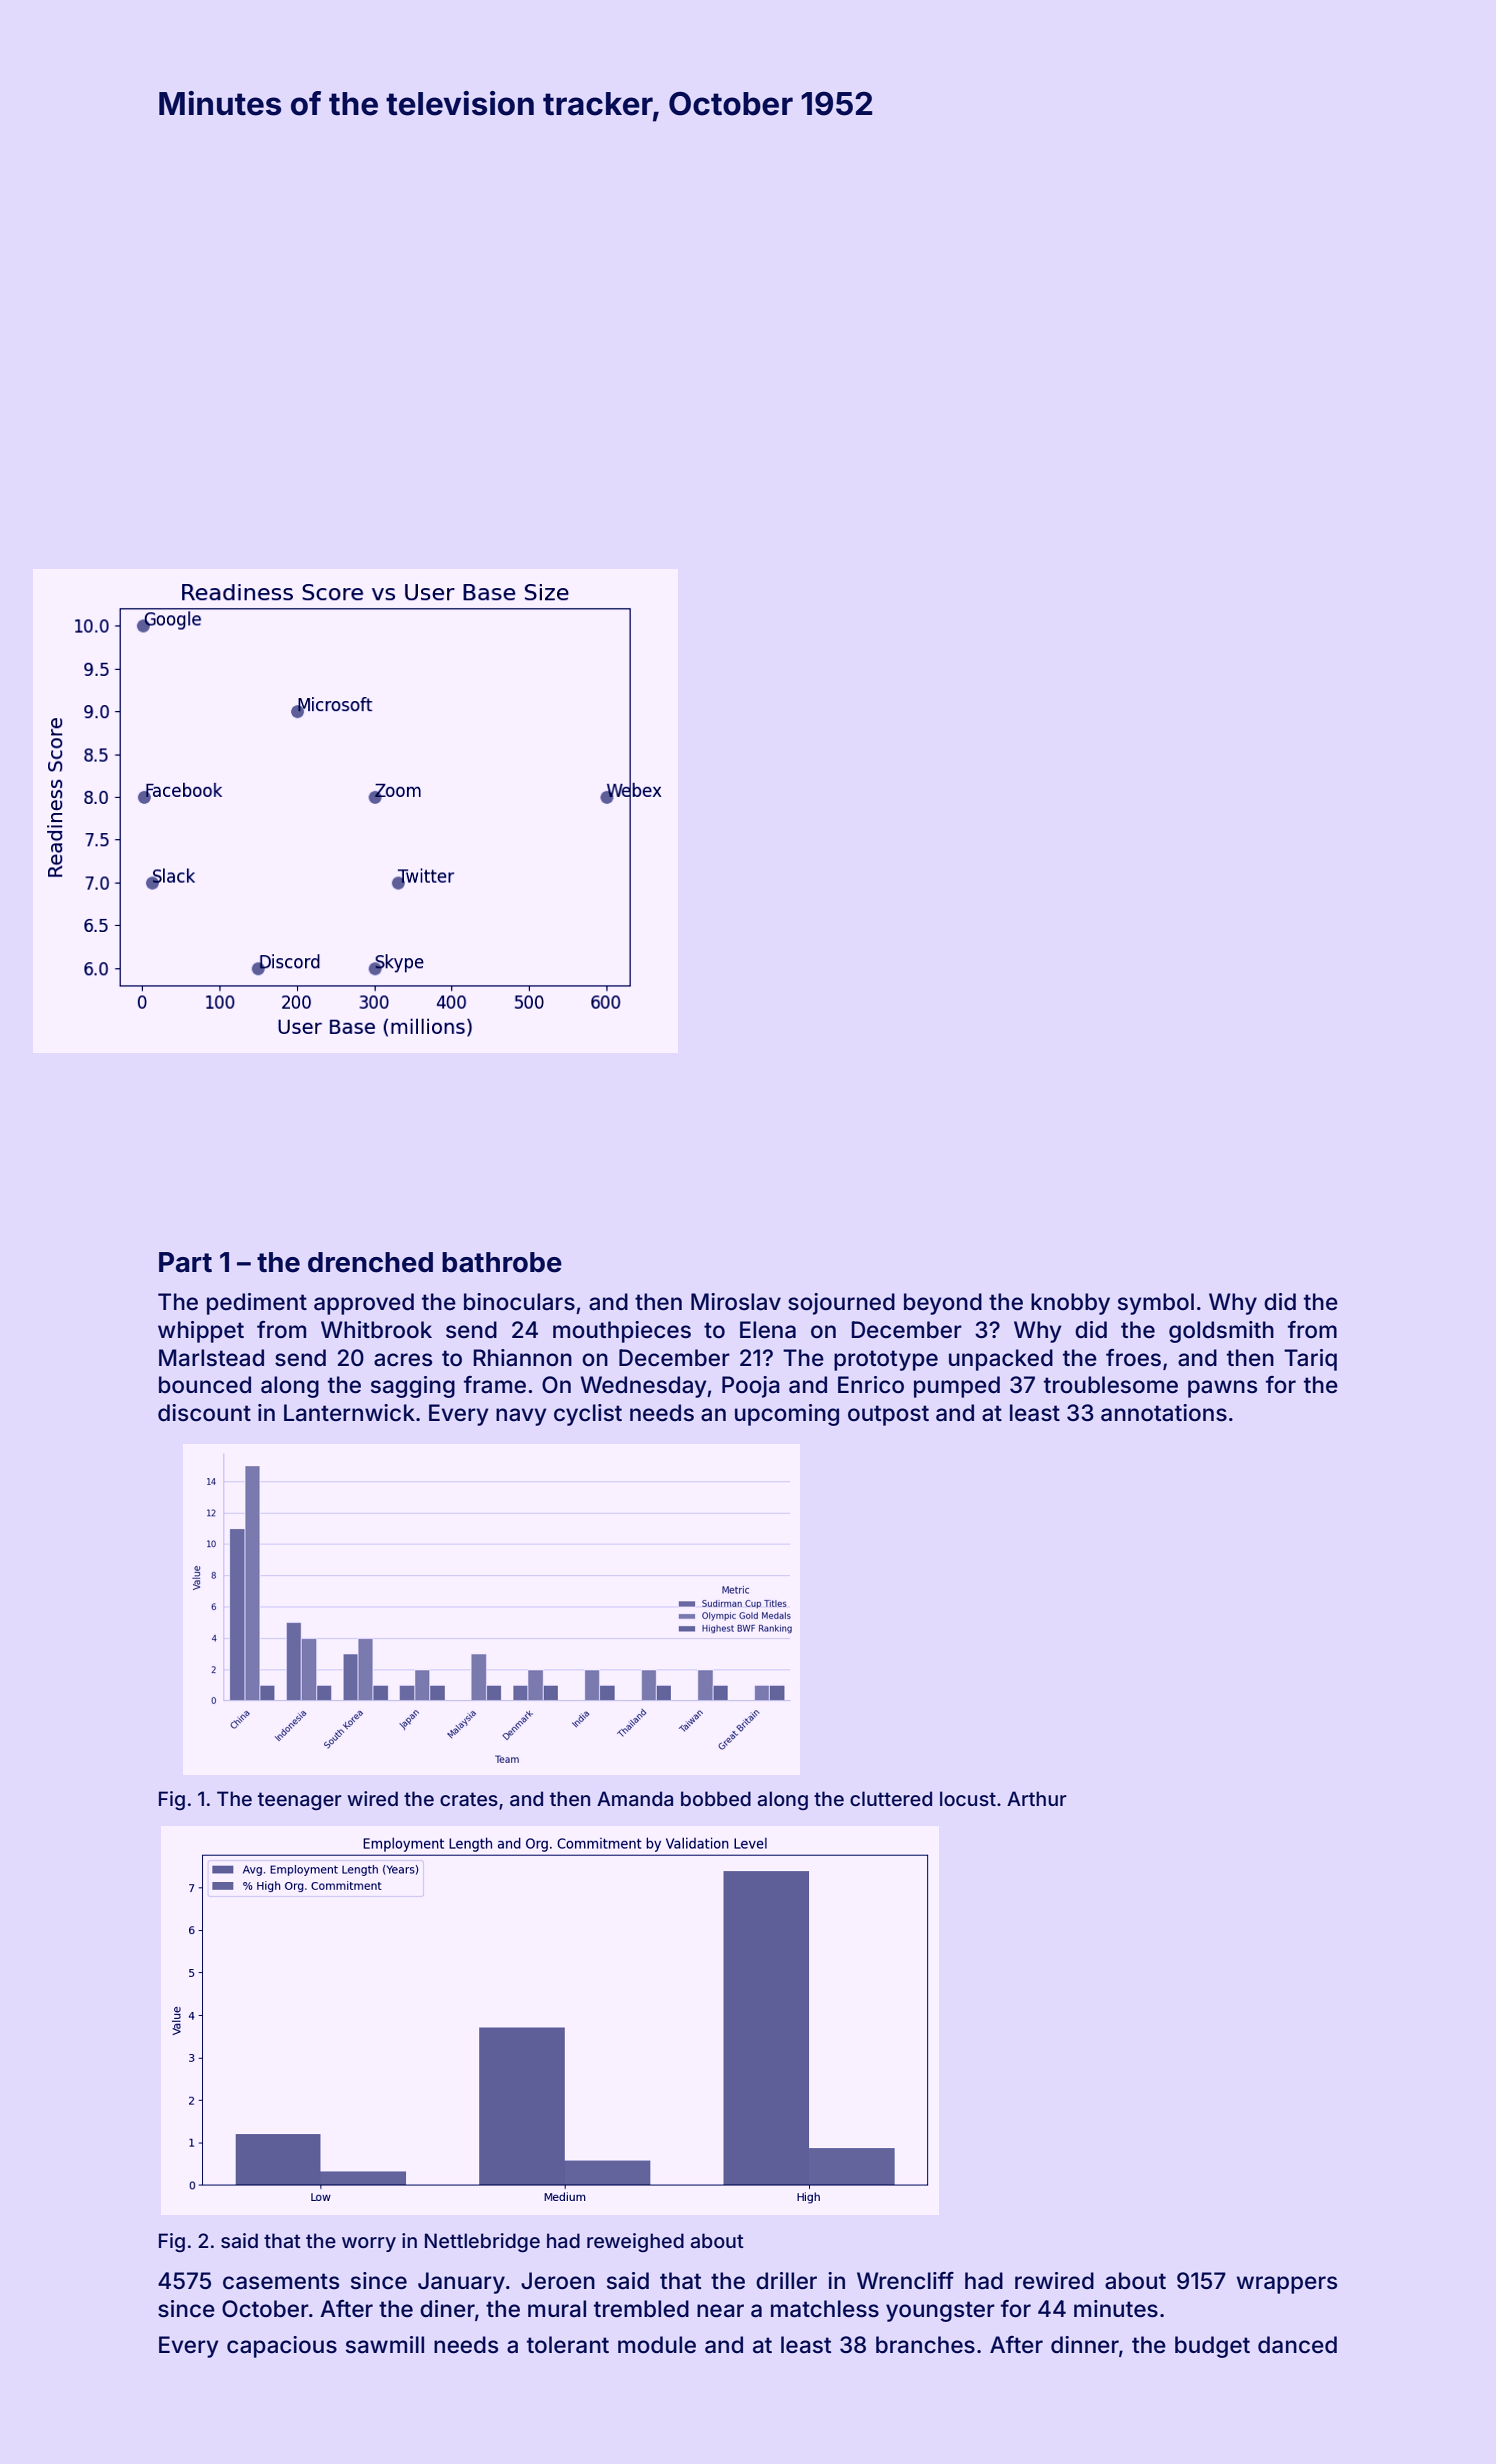 Image resolution: width=1496 pixels, height=2464 pixels. What do you see at coordinates (891, 1798) in the image?
I see `cluttered` at bounding box center [891, 1798].
